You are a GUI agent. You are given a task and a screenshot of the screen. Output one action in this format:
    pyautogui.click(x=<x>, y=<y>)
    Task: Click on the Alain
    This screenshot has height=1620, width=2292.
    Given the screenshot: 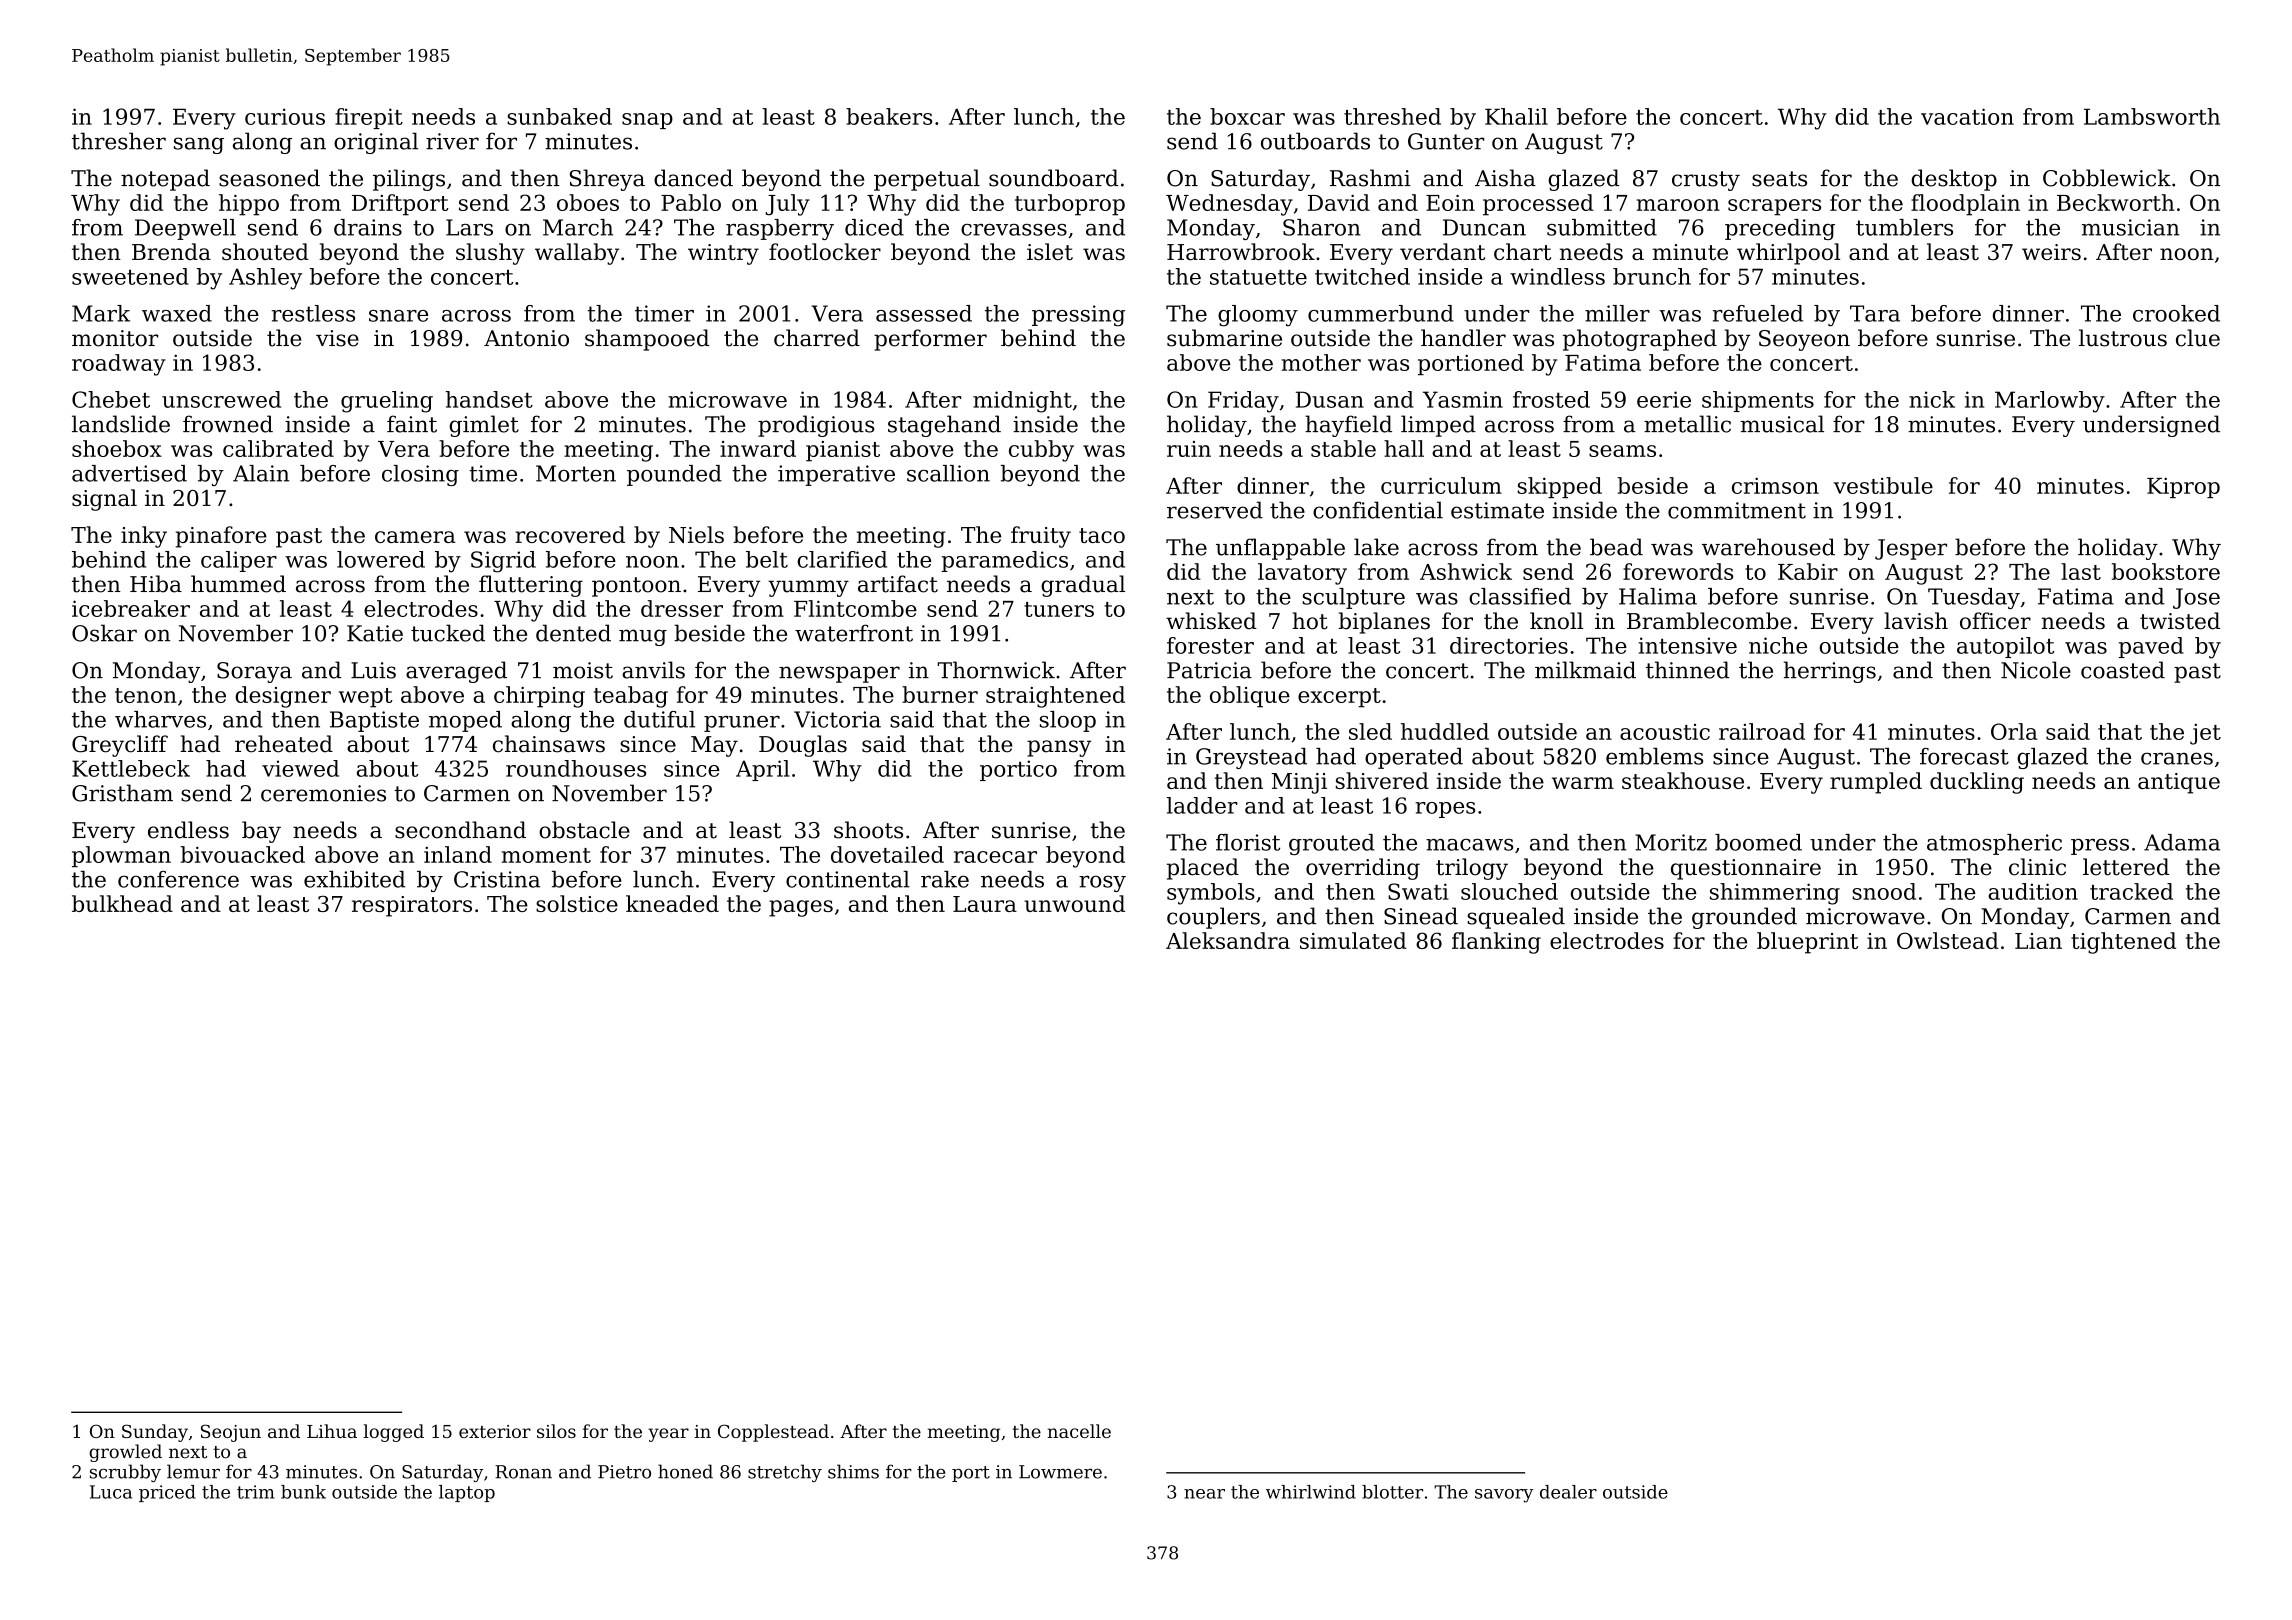 What is the action you would take?
    pyautogui.click(x=261, y=473)
